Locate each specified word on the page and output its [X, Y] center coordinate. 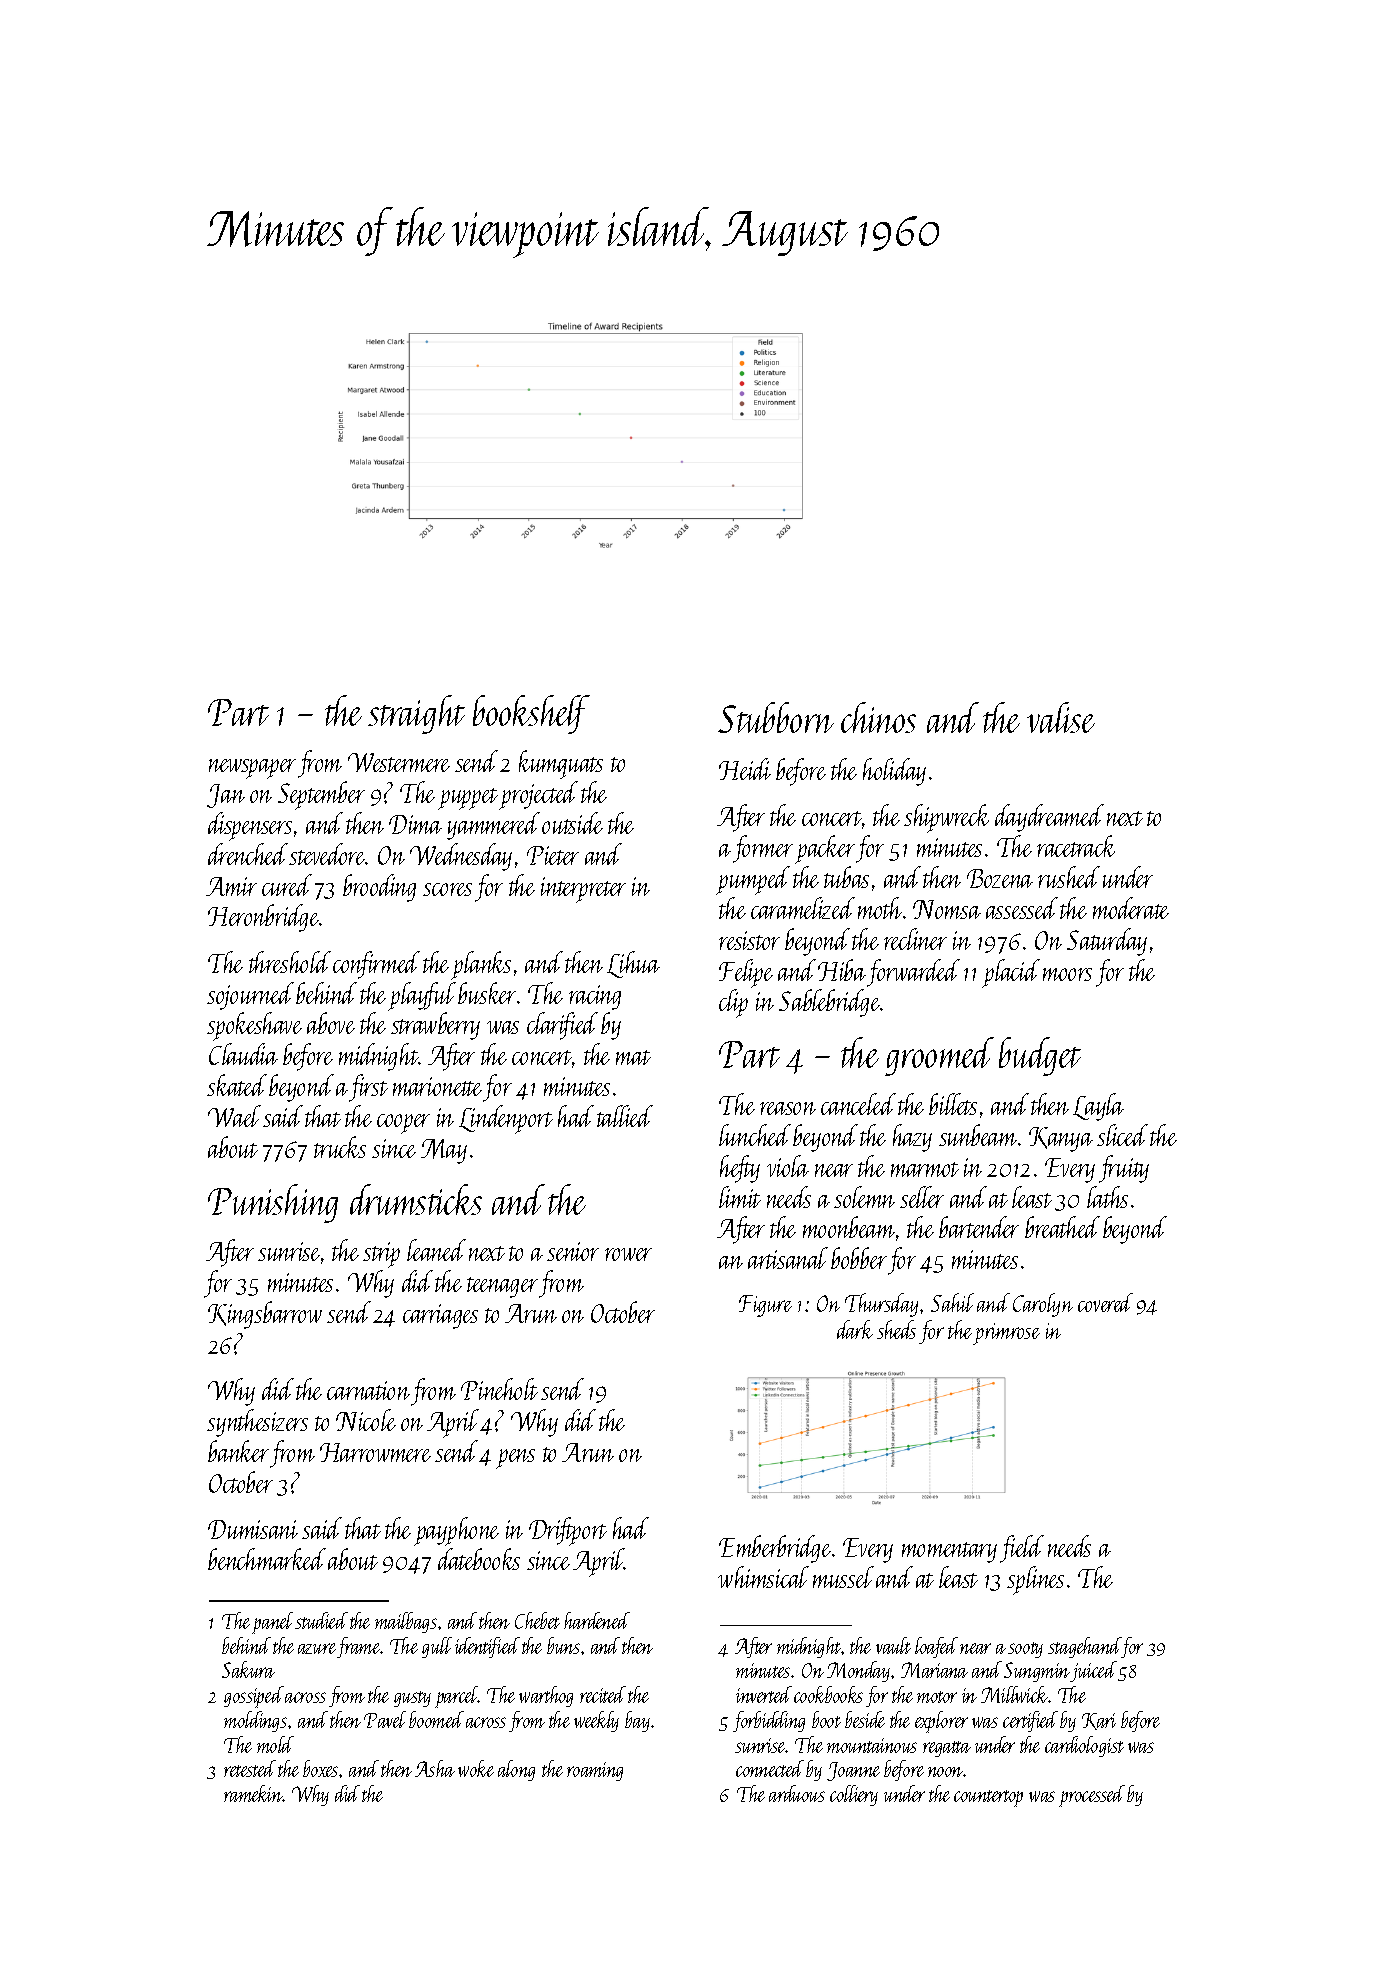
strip [381, 1255]
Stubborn [776, 717]
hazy [912, 1138]
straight [416, 714]
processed [1092, 1796]
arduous [797, 1793]
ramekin [253, 1793]
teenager [502, 1287]
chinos [878, 717]
